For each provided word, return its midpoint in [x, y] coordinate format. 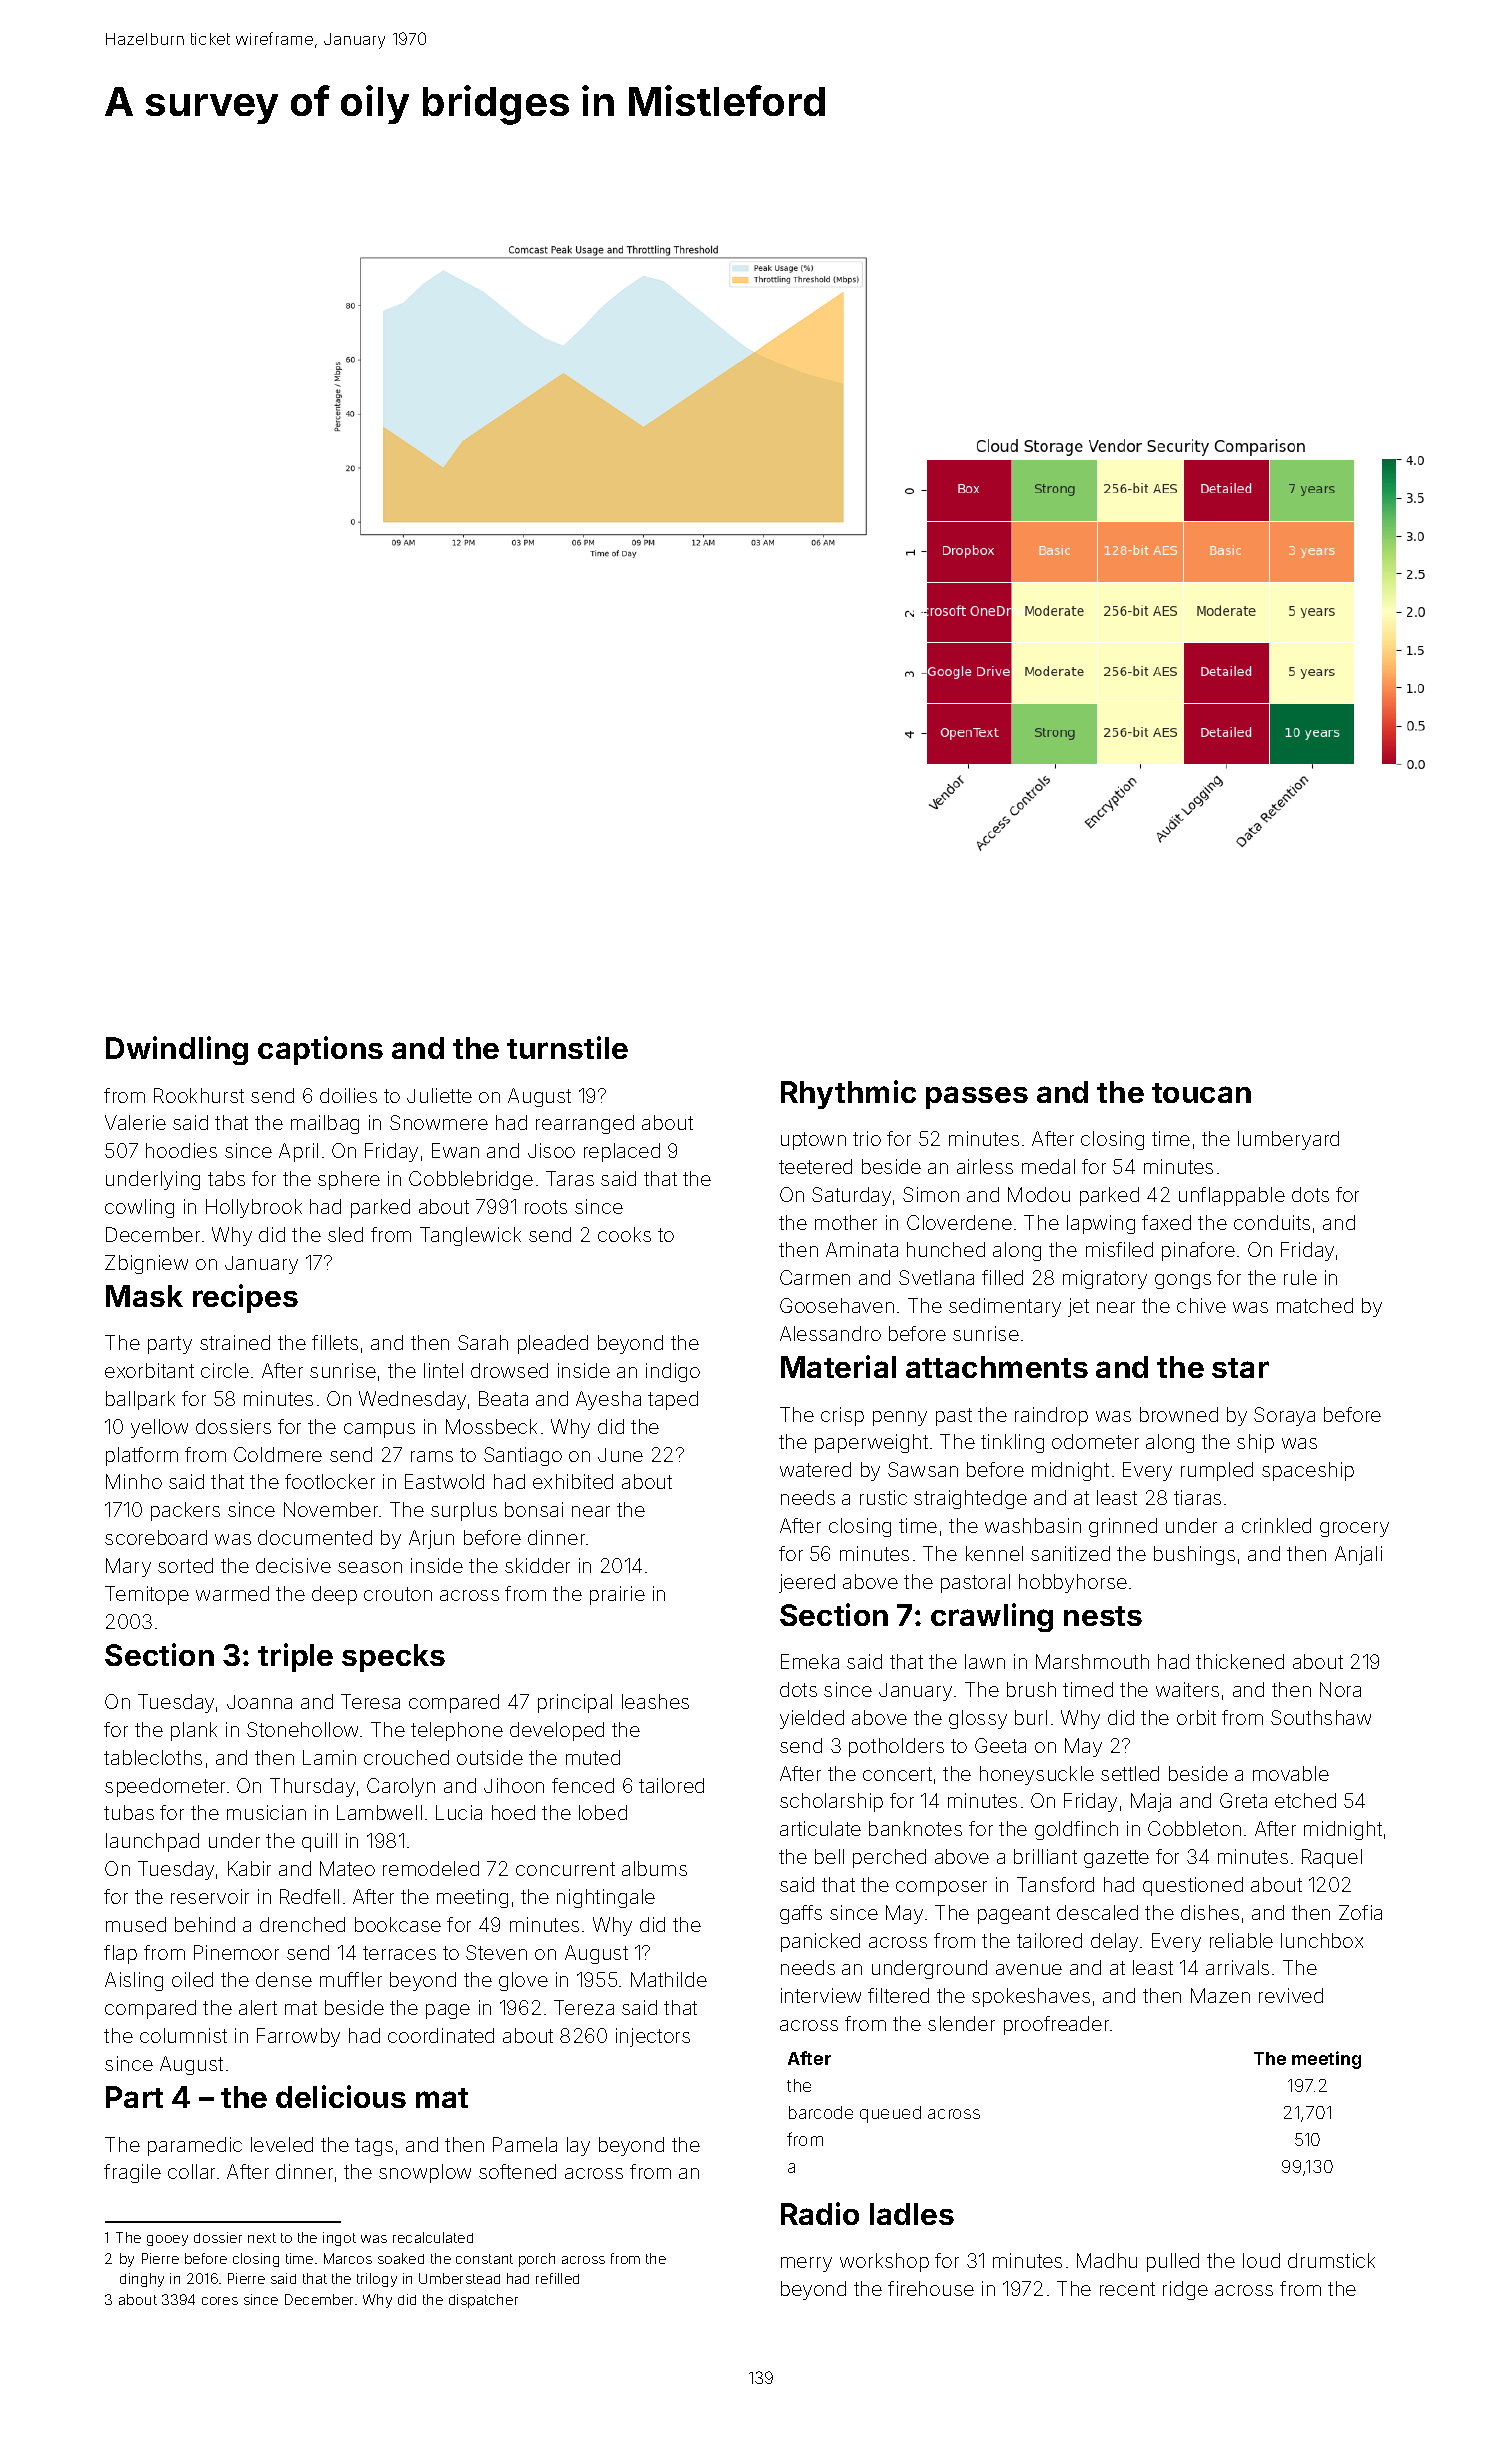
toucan [1201, 1093]
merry [806, 2264]
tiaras [1197, 1497]
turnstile [567, 1047]
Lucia [459, 1812]
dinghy [142, 2280]
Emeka [810, 1661]
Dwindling [177, 1050]
